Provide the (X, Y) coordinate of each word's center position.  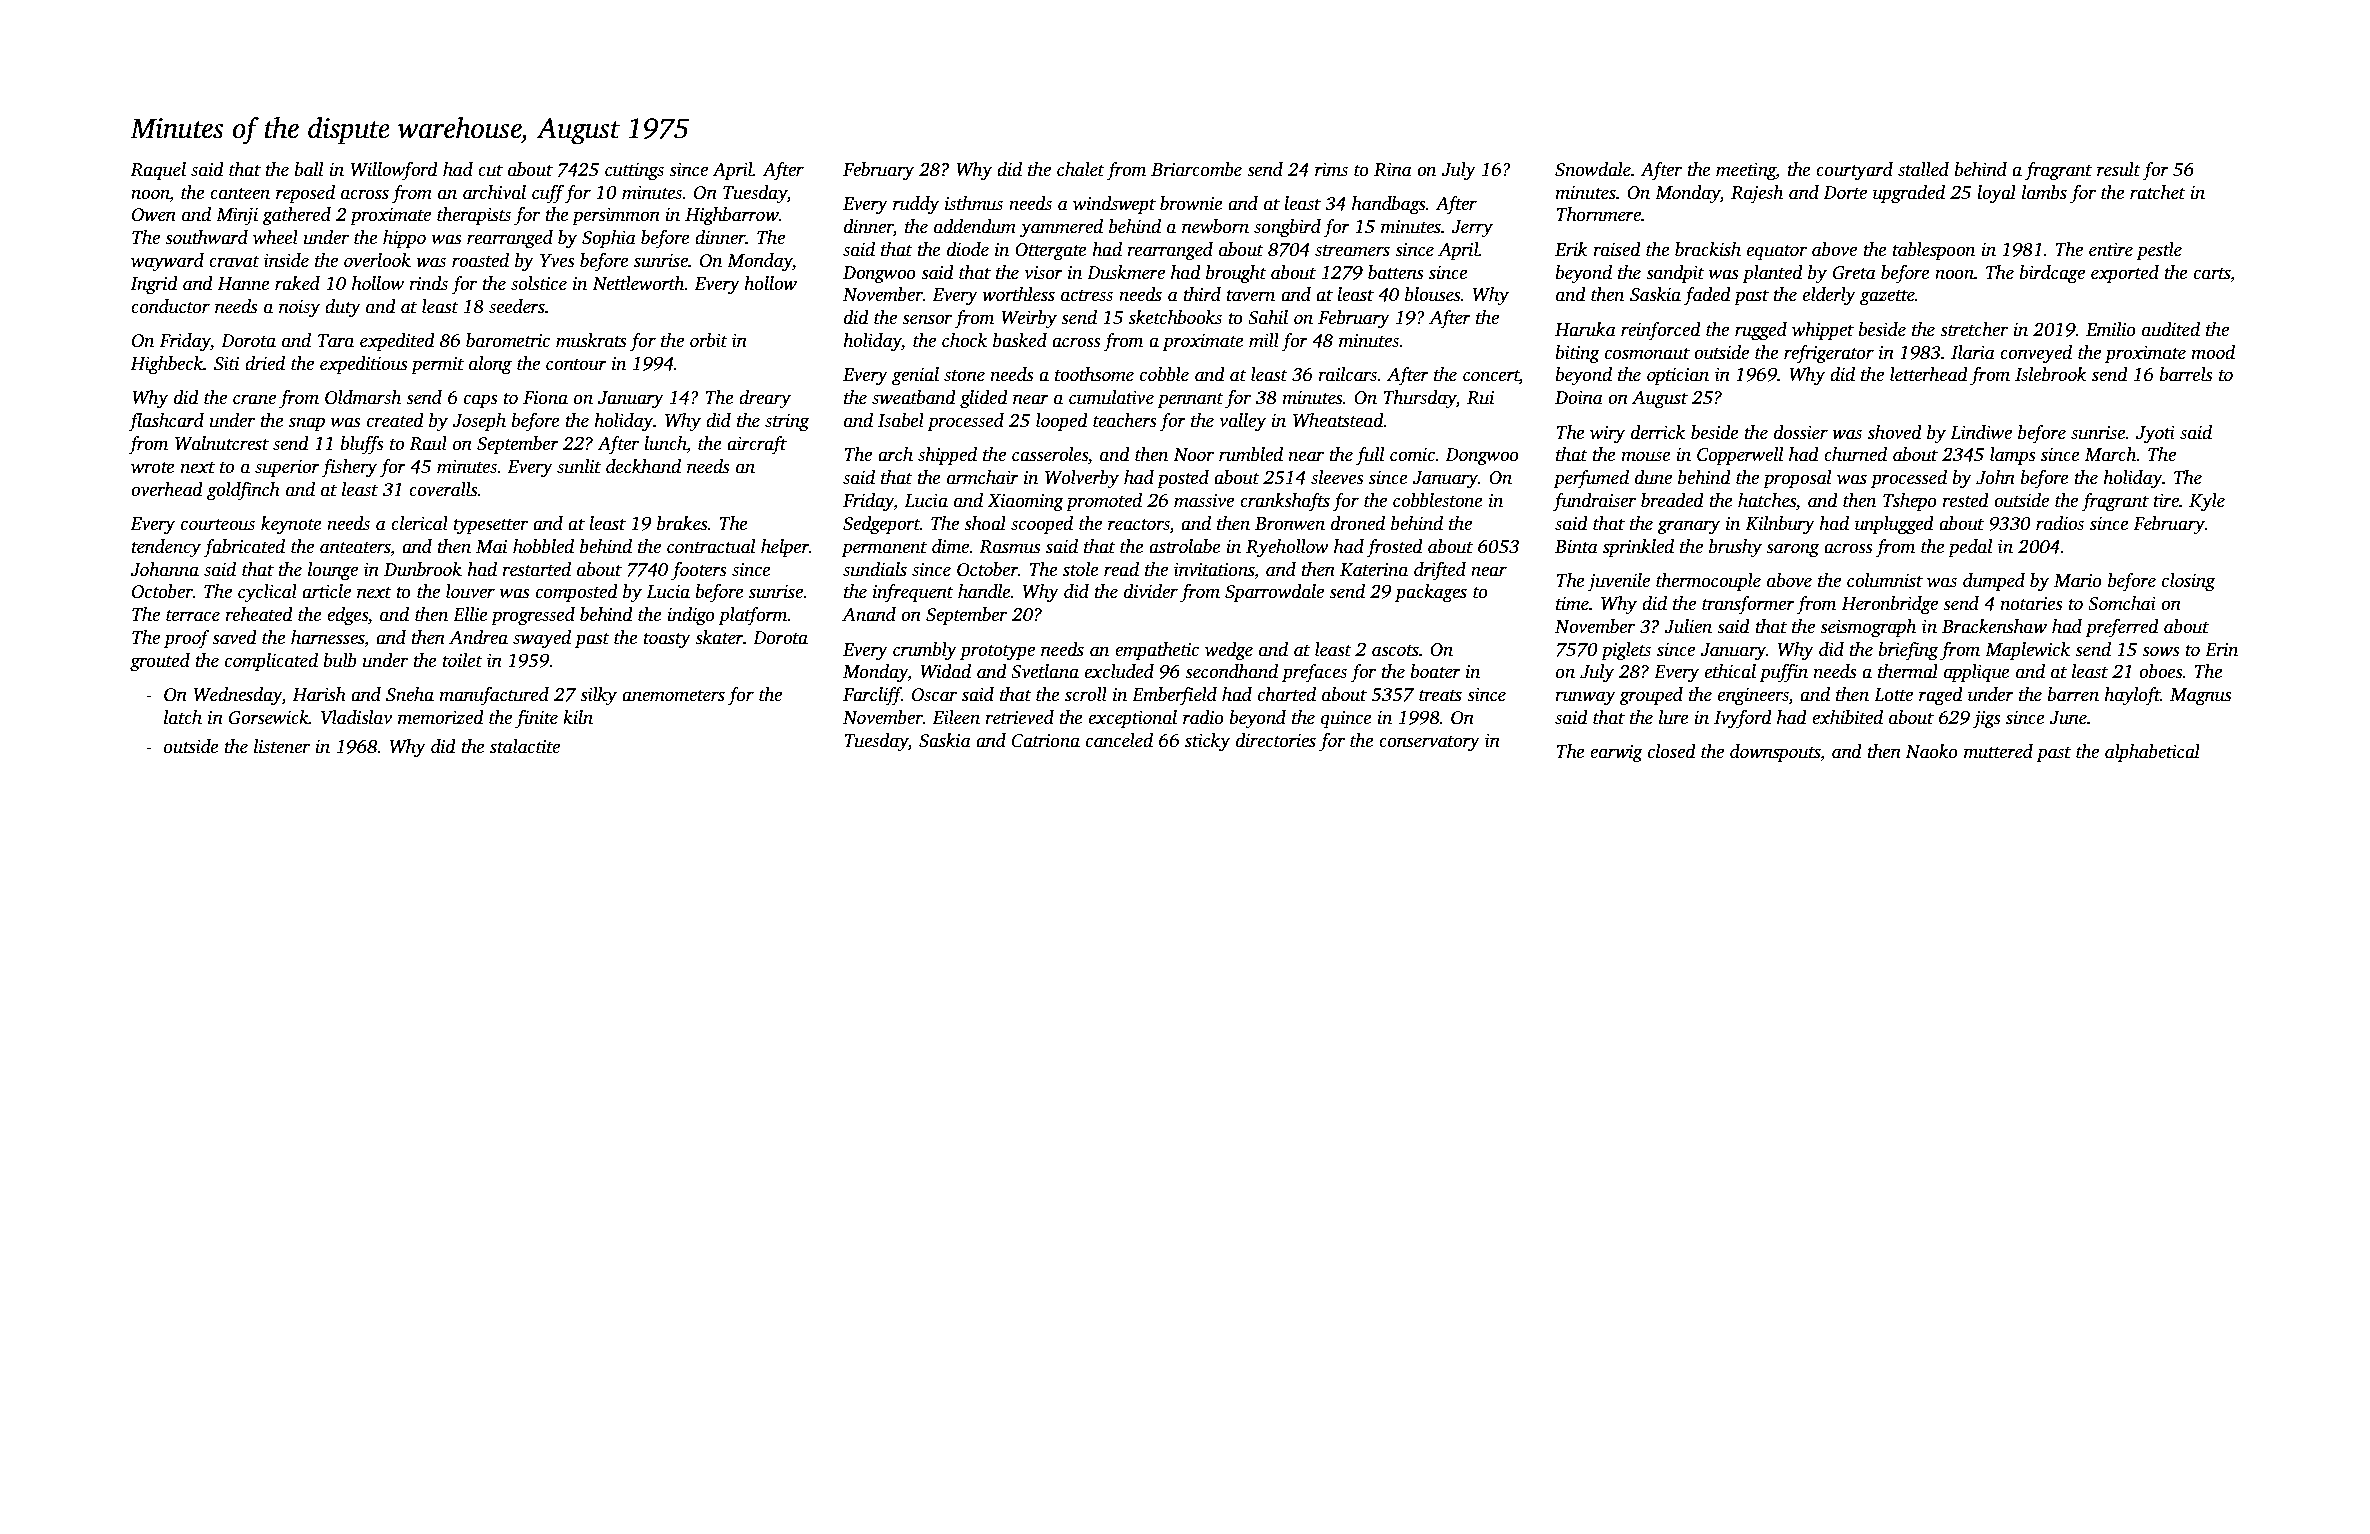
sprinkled (1638, 548)
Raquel (158, 171)
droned (1358, 523)
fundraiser (1594, 502)
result (2119, 169)
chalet (1081, 169)
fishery (349, 468)
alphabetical (2152, 753)
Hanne (243, 284)
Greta (1854, 272)
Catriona (1046, 741)
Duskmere (1126, 272)
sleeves (1337, 477)
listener (282, 746)
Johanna (164, 569)
